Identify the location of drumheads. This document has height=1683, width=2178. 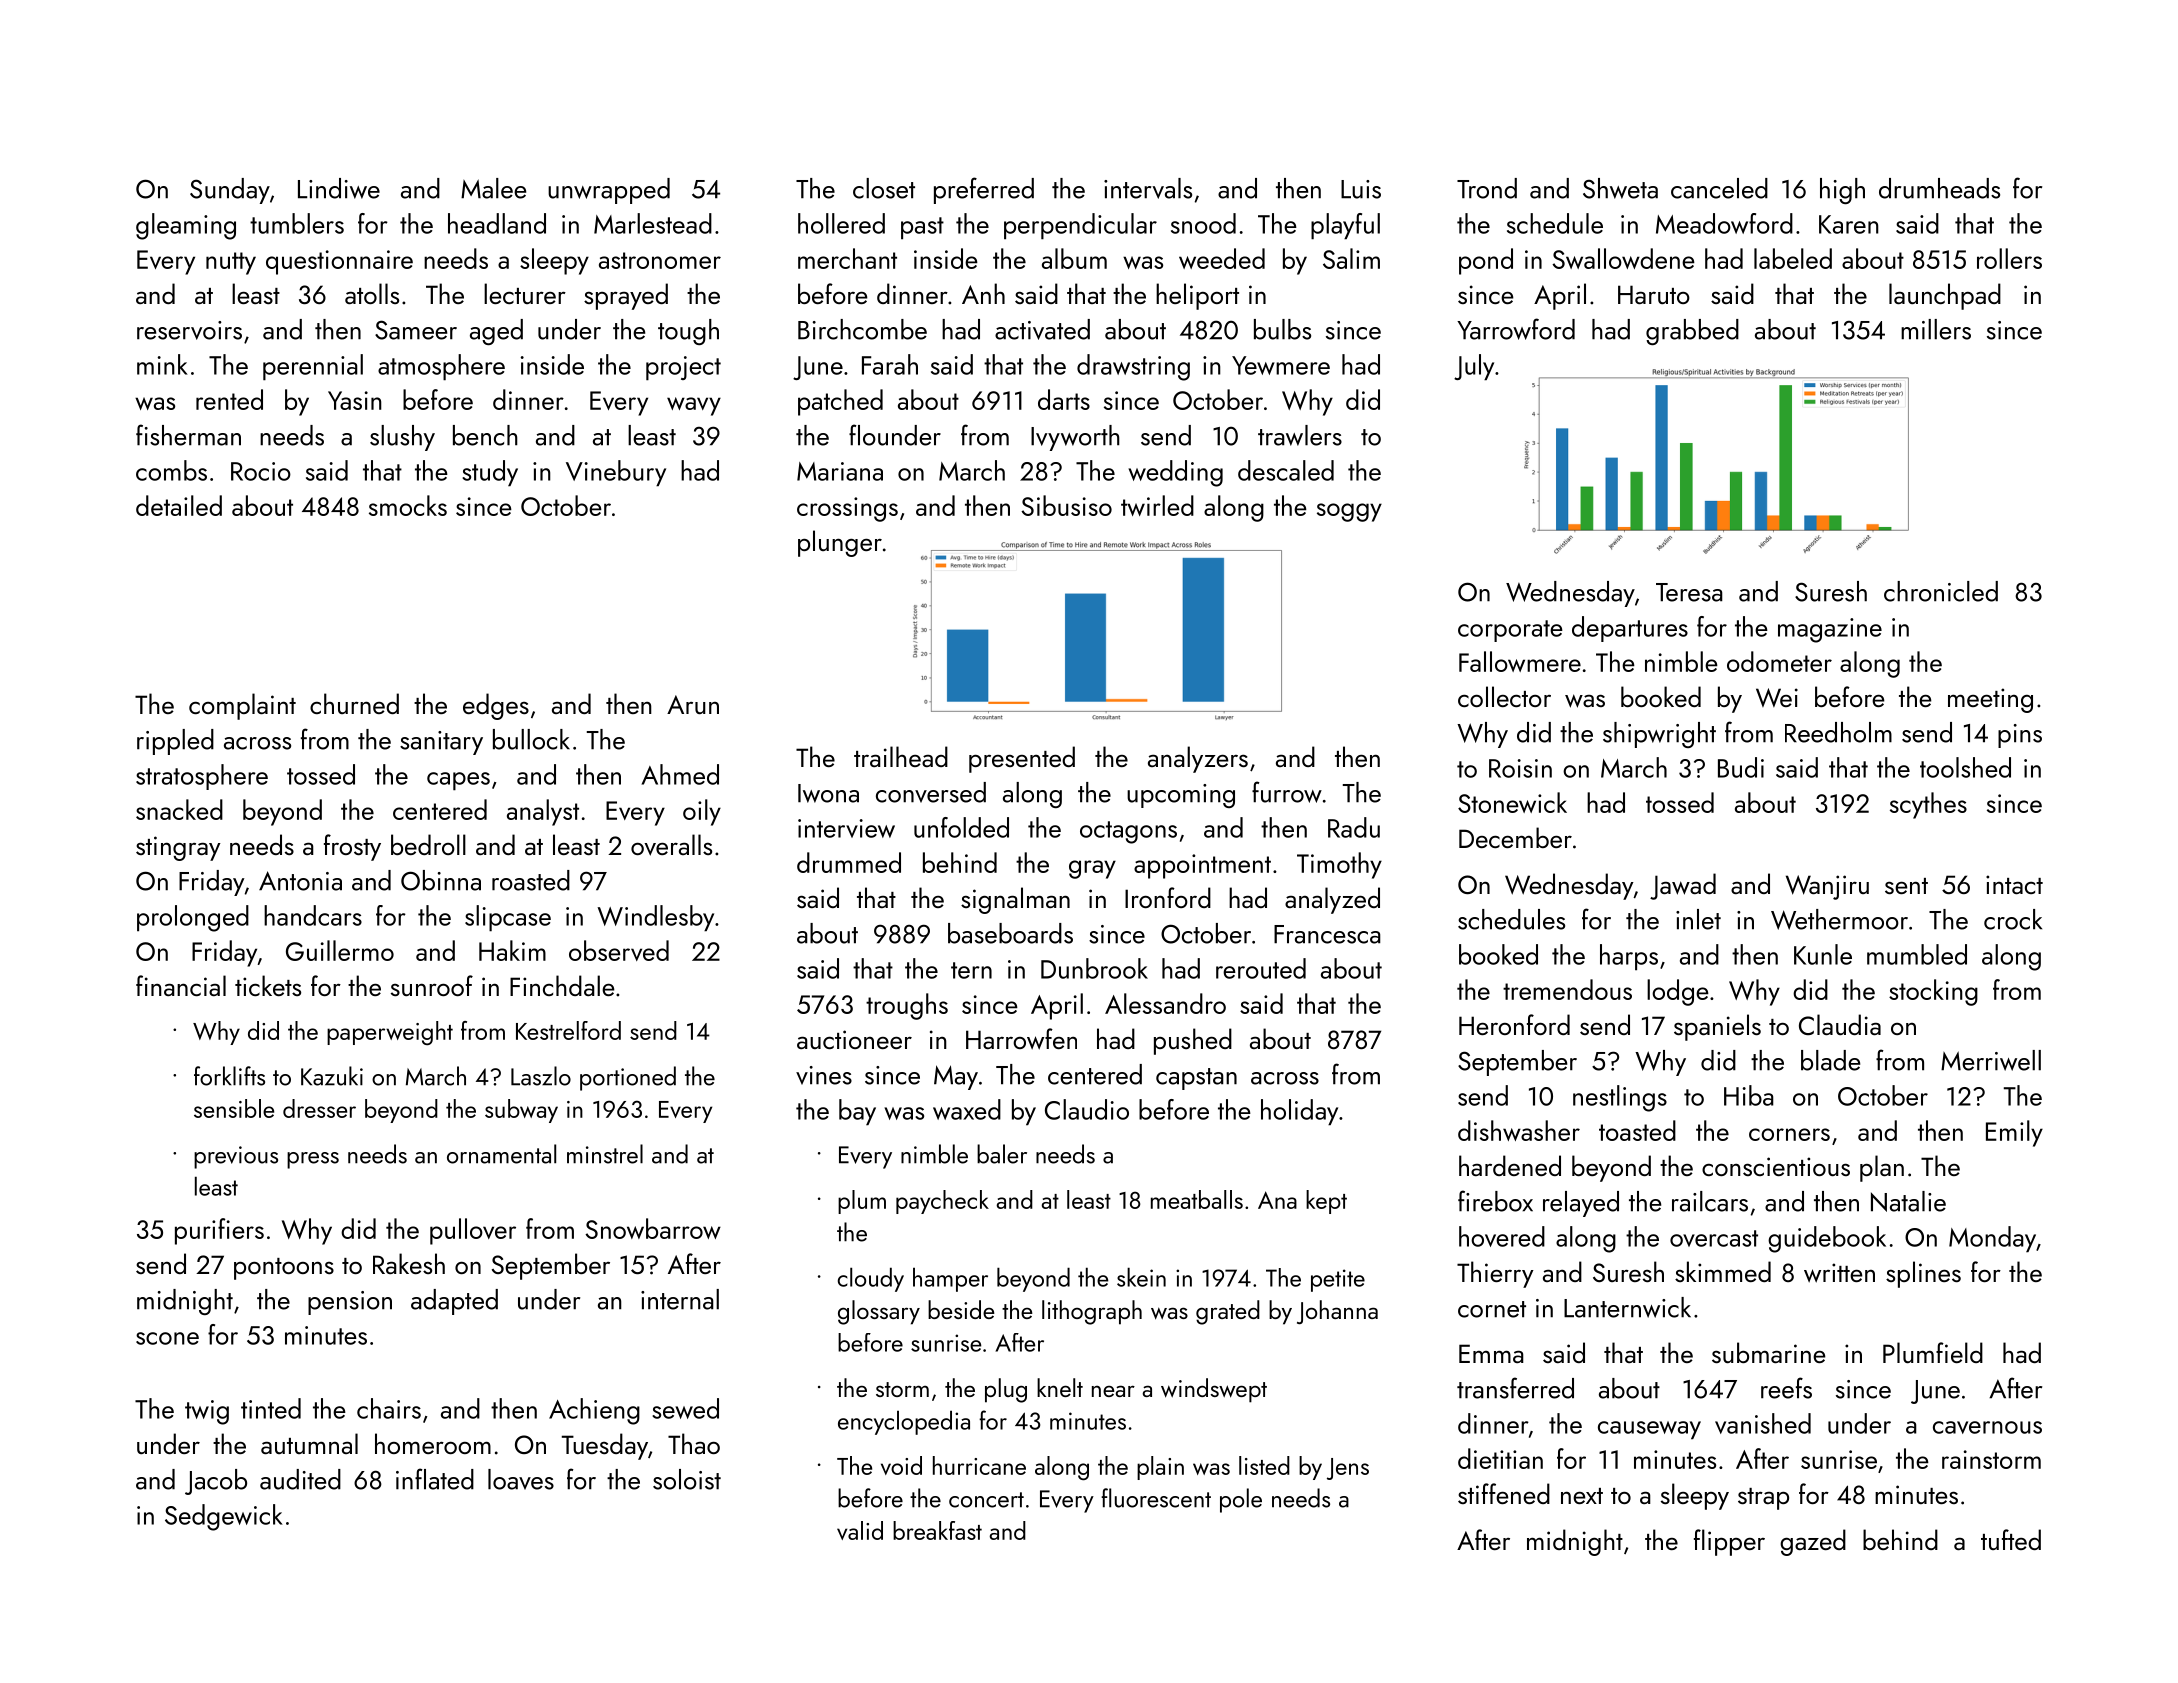
(1939, 188).
